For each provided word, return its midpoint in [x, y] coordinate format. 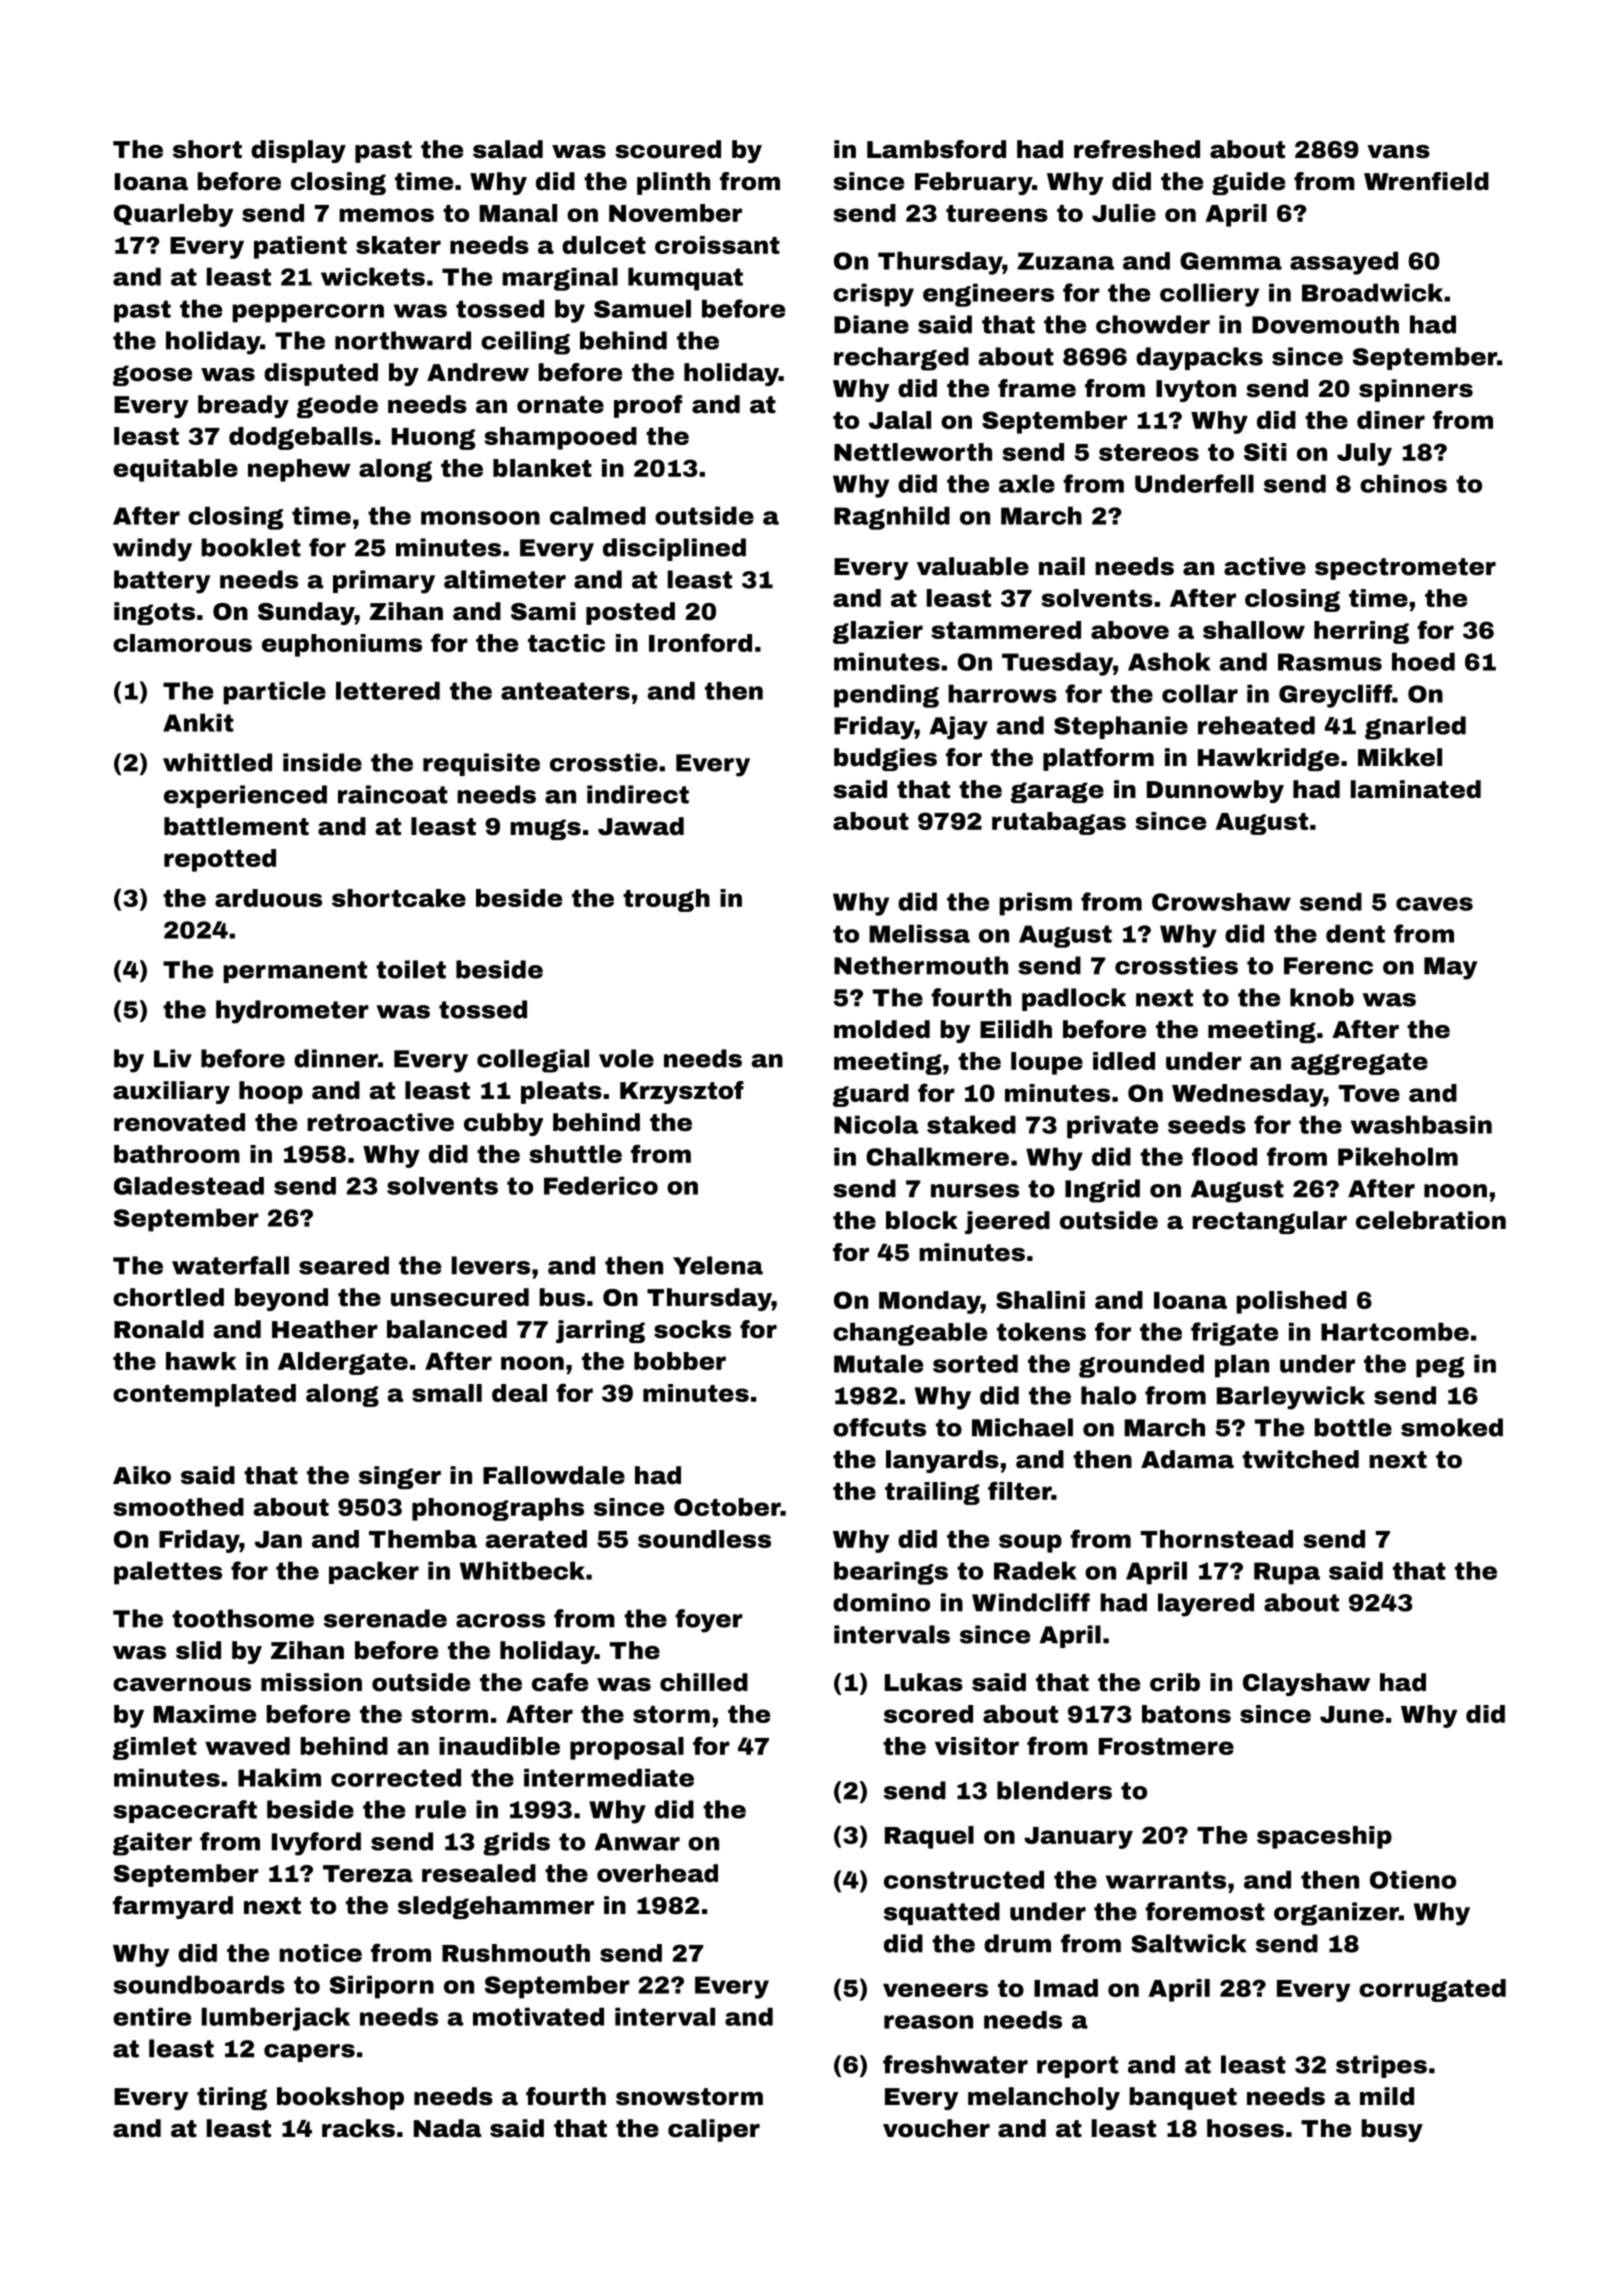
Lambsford [936, 149]
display [298, 151]
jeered [1007, 1222]
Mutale [878, 1363]
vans [1398, 152]
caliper [714, 2130]
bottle [1353, 1427]
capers [309, 2053]
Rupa [1287, 1573]
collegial [533, 1061]
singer [400, 1477]
